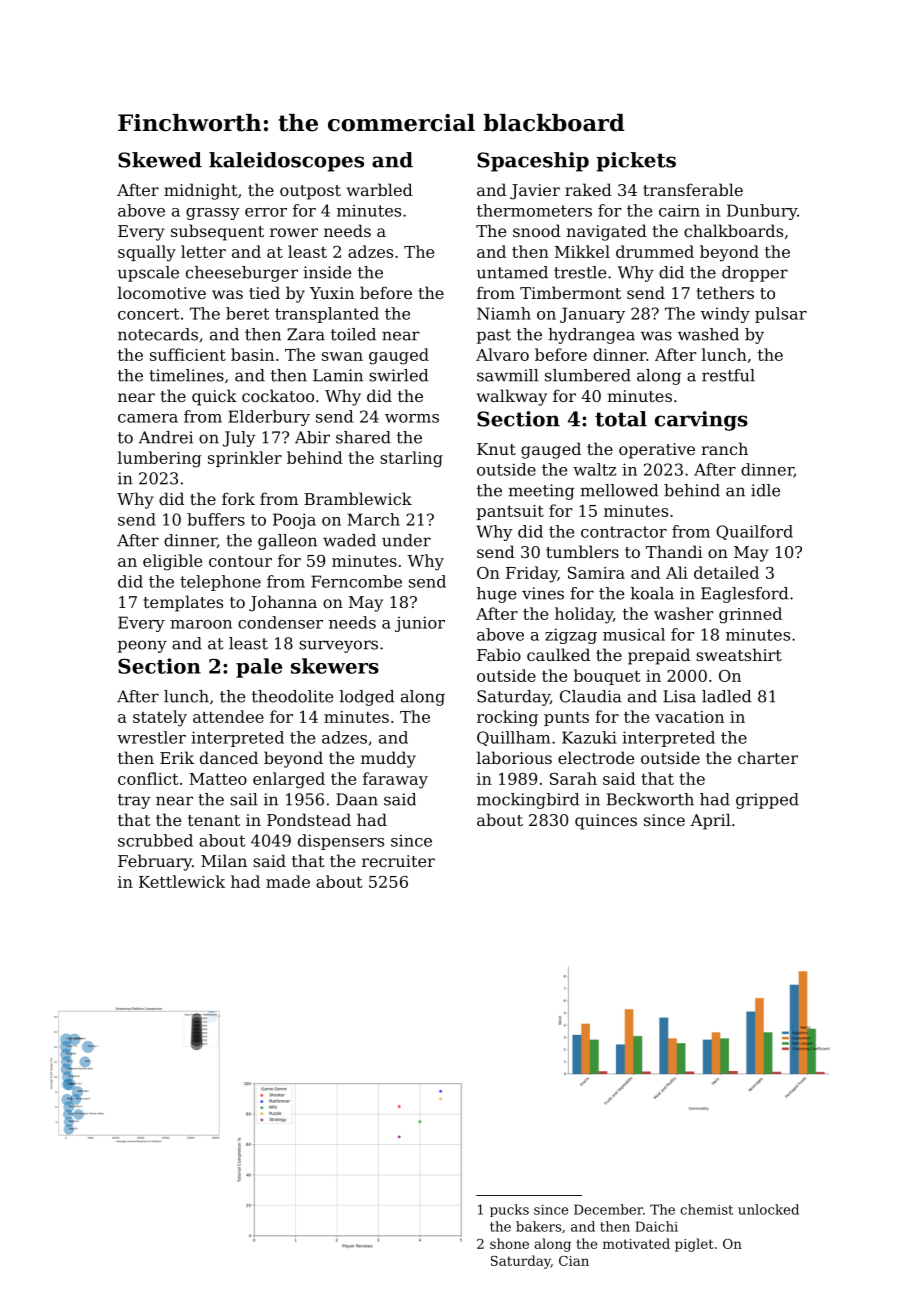 The height and width of the image is (1314, 924). What do you see at coordinates (533, 162) in the image?
I see `Spaceship` at bounding box center [533, 162].
